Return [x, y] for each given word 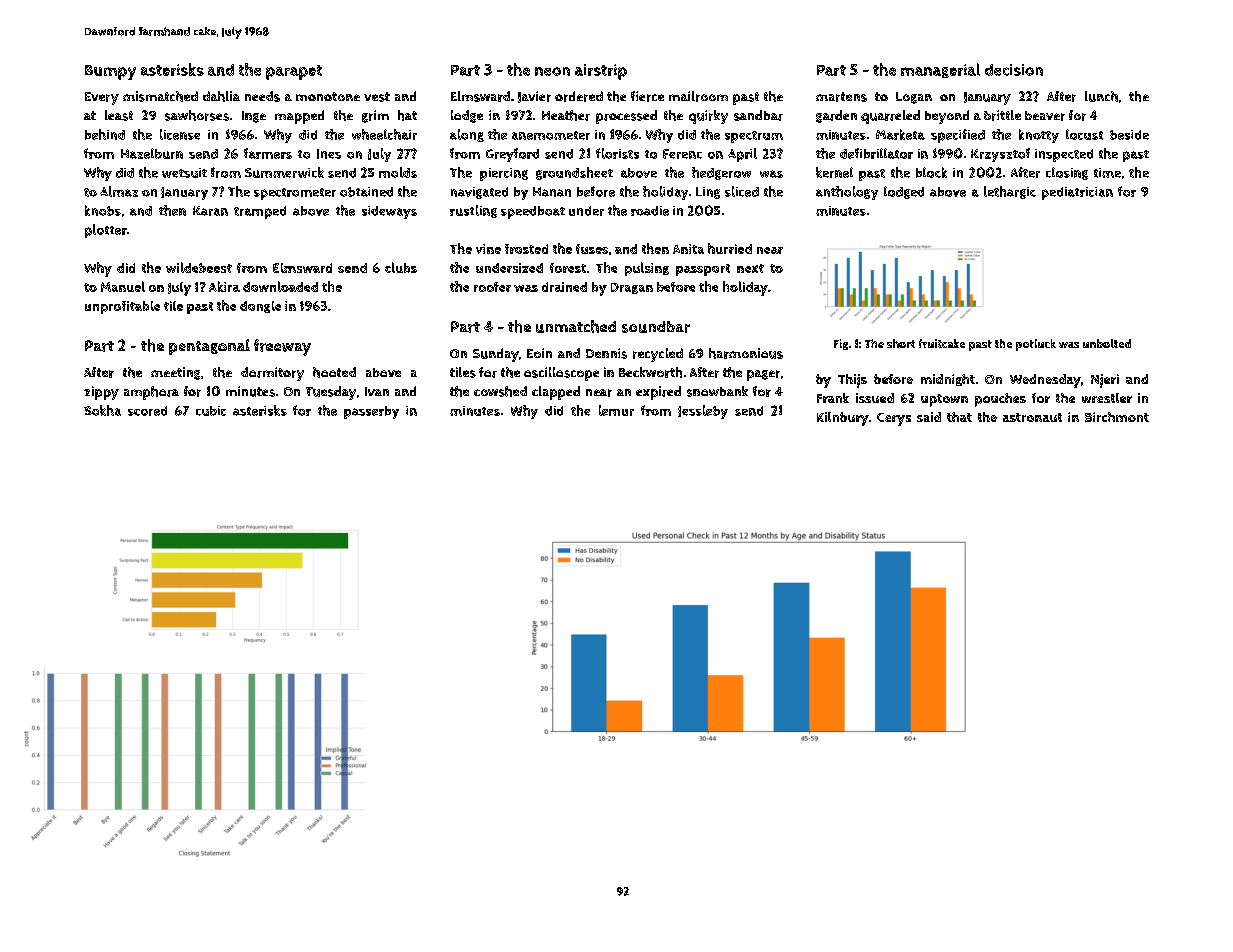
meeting [175, 373]
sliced [742, 191]
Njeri [1105, 381]
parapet [294, 72]
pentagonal [209, 347]
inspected [1064, 155]
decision [1014, 70]
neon [552, 71]
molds [398, 172]
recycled [658, 355]
